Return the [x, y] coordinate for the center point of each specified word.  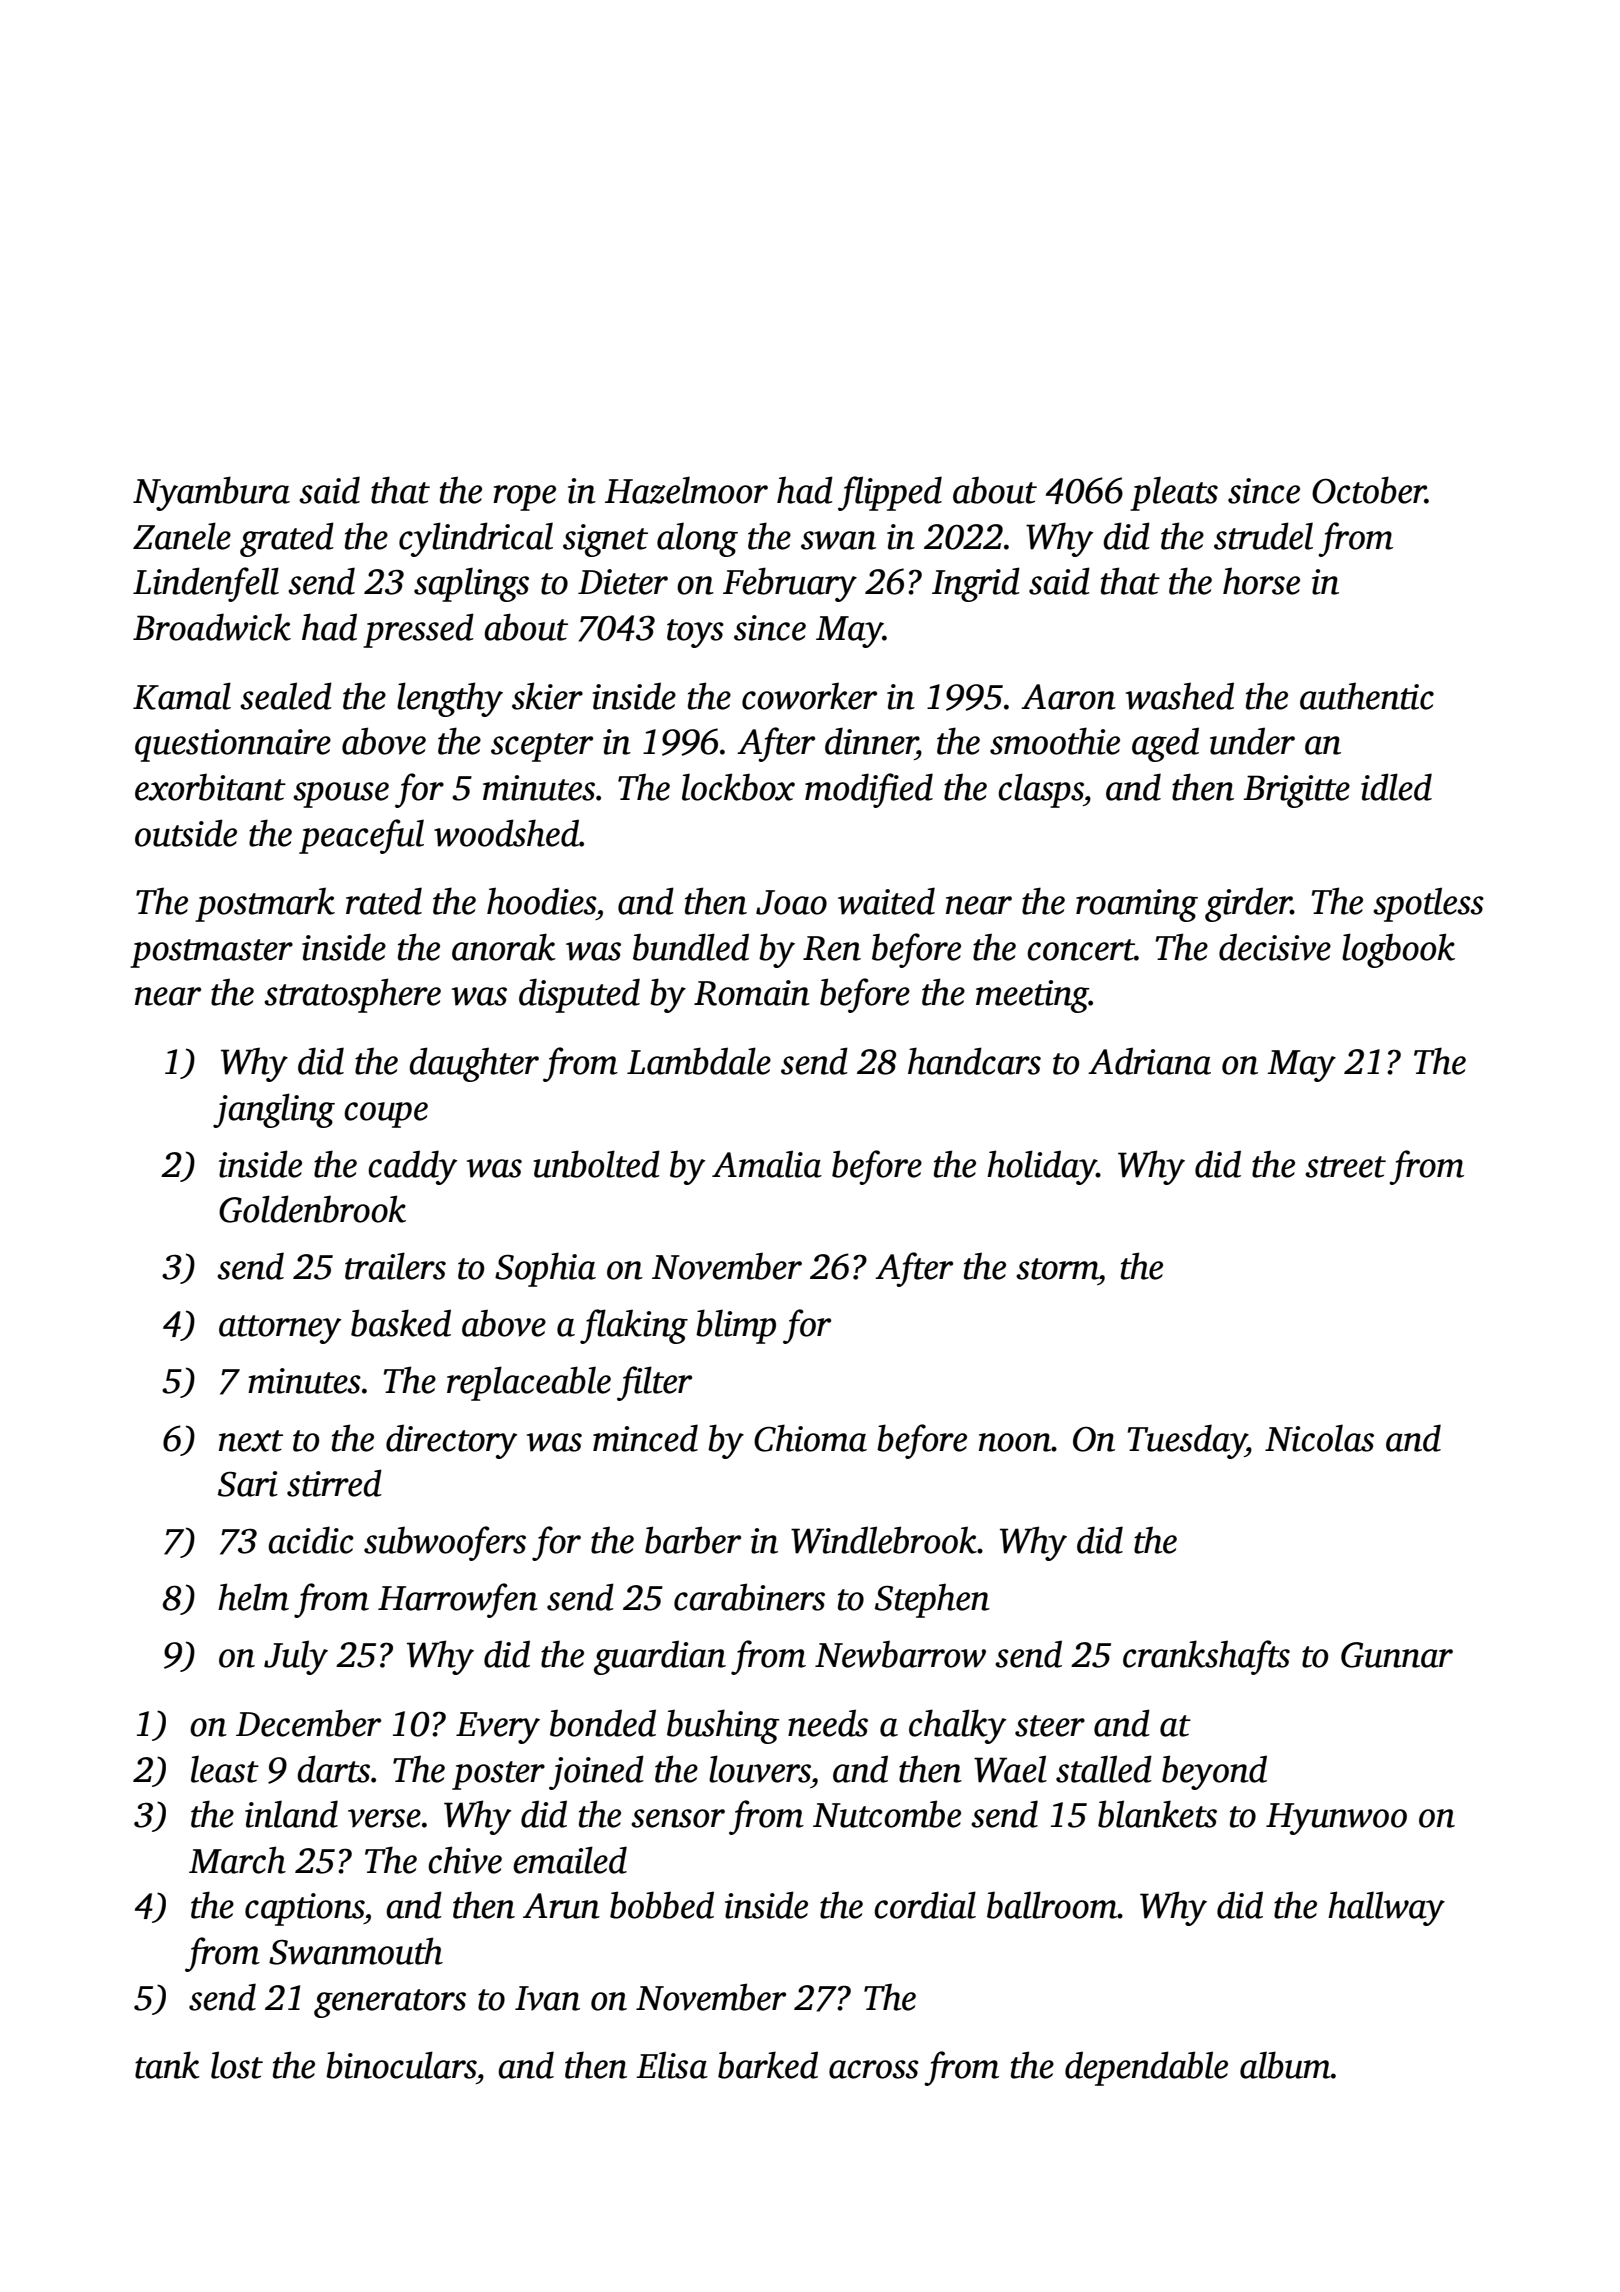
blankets [1157, 1814]
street [1345, 1167]
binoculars [401, 2065]
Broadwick [212, 627]
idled [1396, 787]
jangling [274, 1110]
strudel [1263, 536]
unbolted [596, 1164]
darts [333, 1769]
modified [869, 790]
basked [401, 1323]
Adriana [1149, 1061]
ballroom [1052, 1905]
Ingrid [976, 584]
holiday [1042, 1167]
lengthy [450, 699]
